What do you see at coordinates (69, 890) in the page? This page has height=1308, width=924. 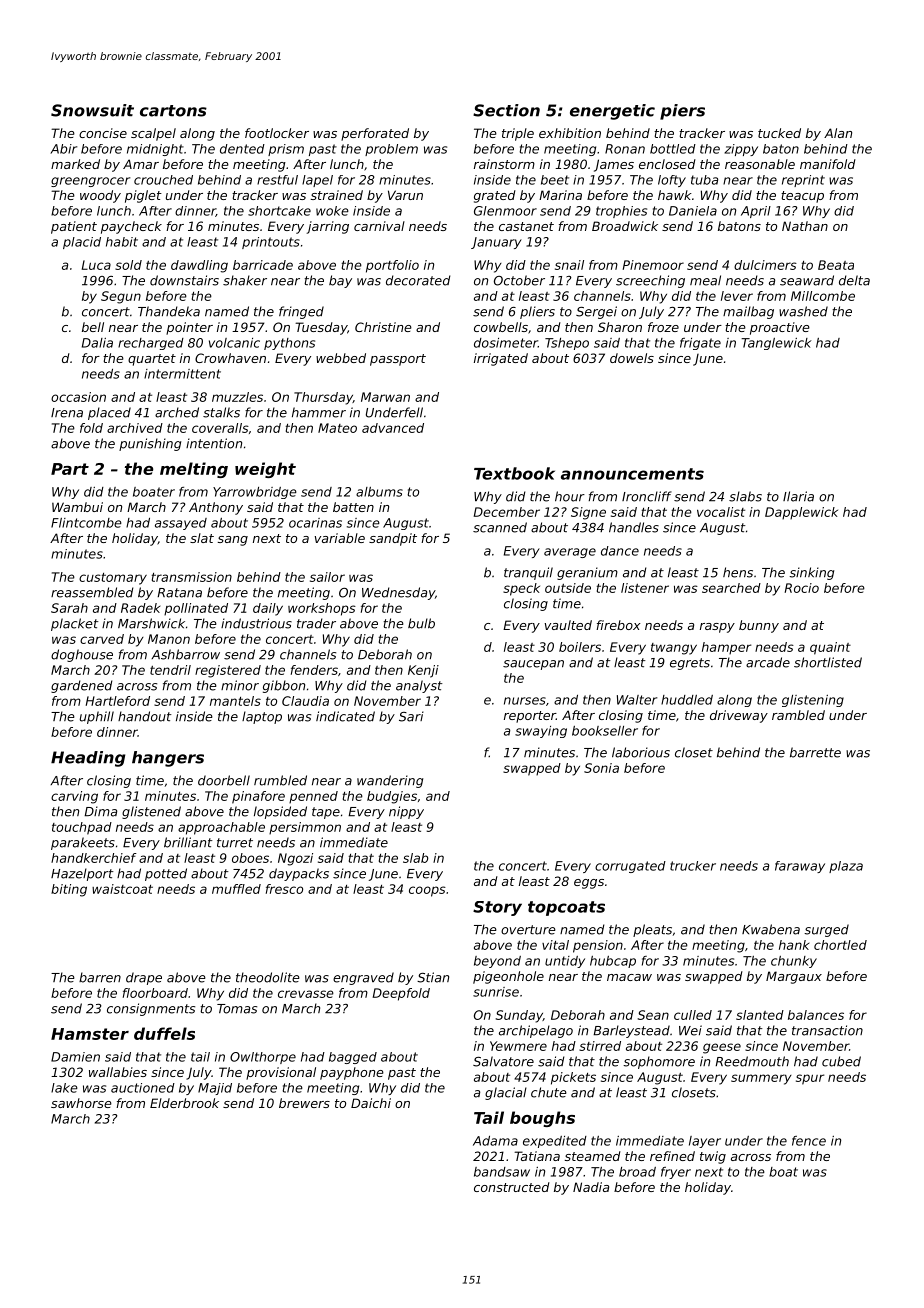 I see `biting` at bounding box center [69, 890].
